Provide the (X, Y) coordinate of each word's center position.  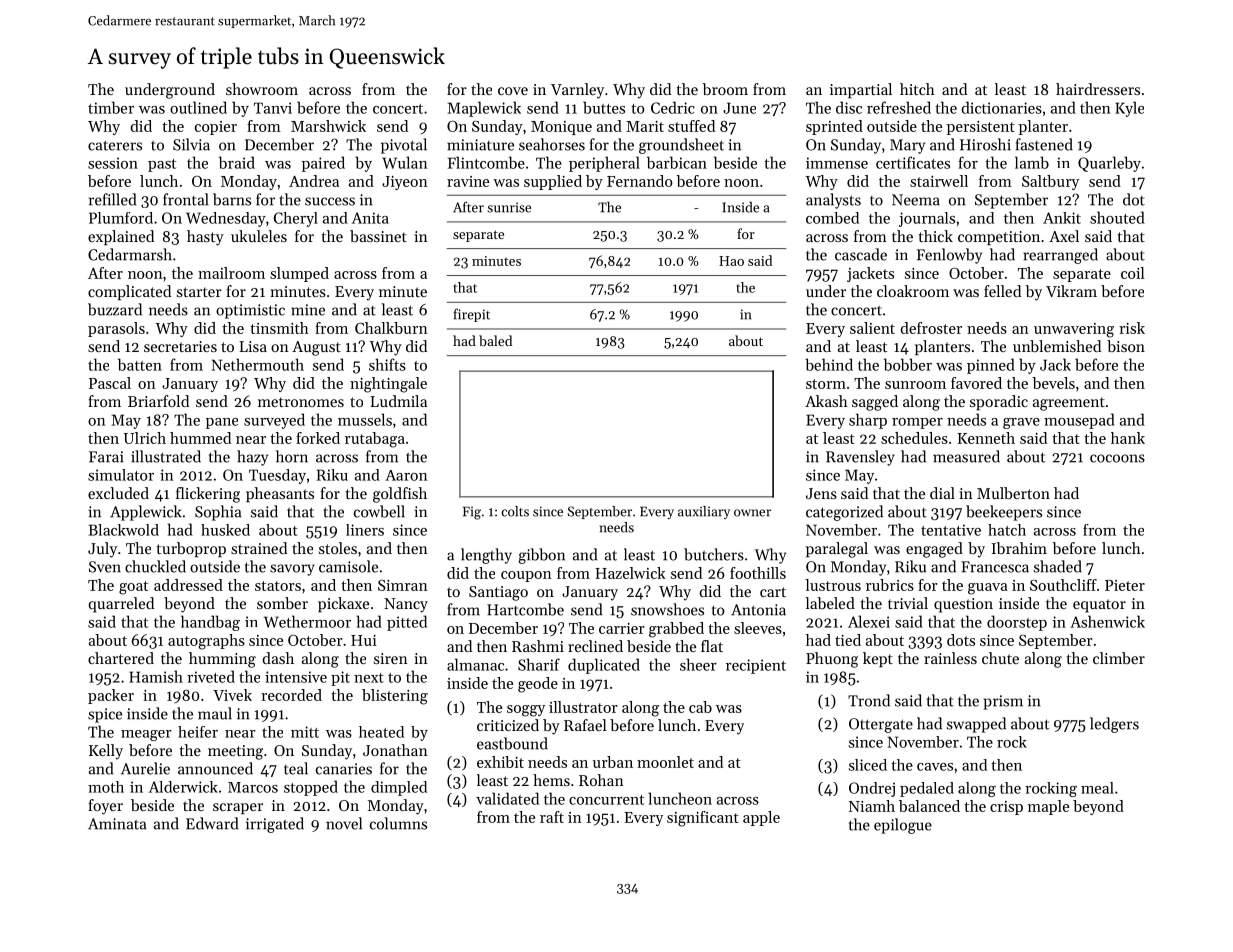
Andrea (314, 181)
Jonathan (395, 750)
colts (515, 511)
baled (495, 340)
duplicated (604, 666)
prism (1003, 702)
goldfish (400, 495)
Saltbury (1050, 182)
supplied (553, 182)
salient (872, 328)
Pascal (110, 383)
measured (966, 456)
